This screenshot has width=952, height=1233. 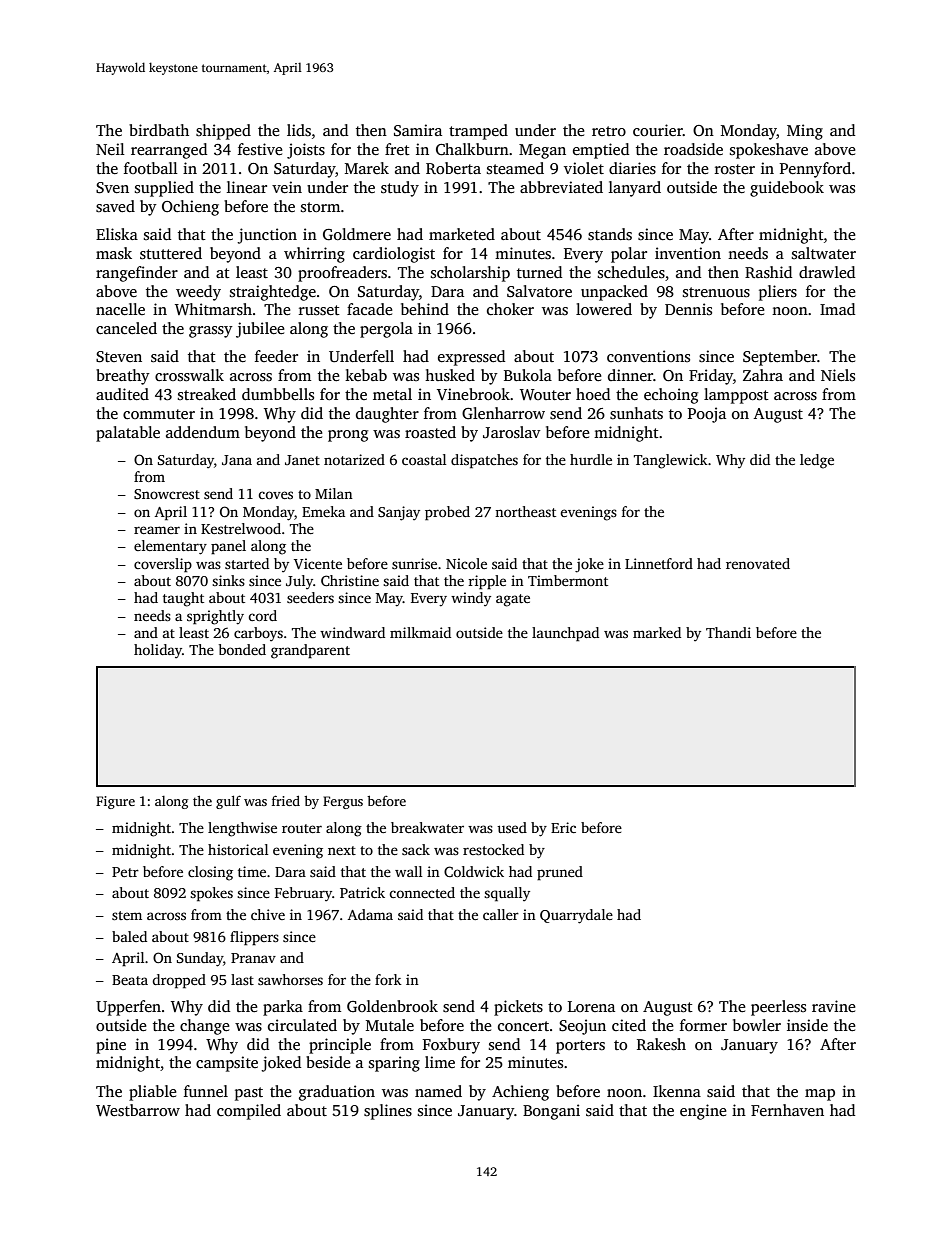 What do you see at coordinates (228, 802) in the screenshot?
I see `gulf` at bounding box center [228, 802].
